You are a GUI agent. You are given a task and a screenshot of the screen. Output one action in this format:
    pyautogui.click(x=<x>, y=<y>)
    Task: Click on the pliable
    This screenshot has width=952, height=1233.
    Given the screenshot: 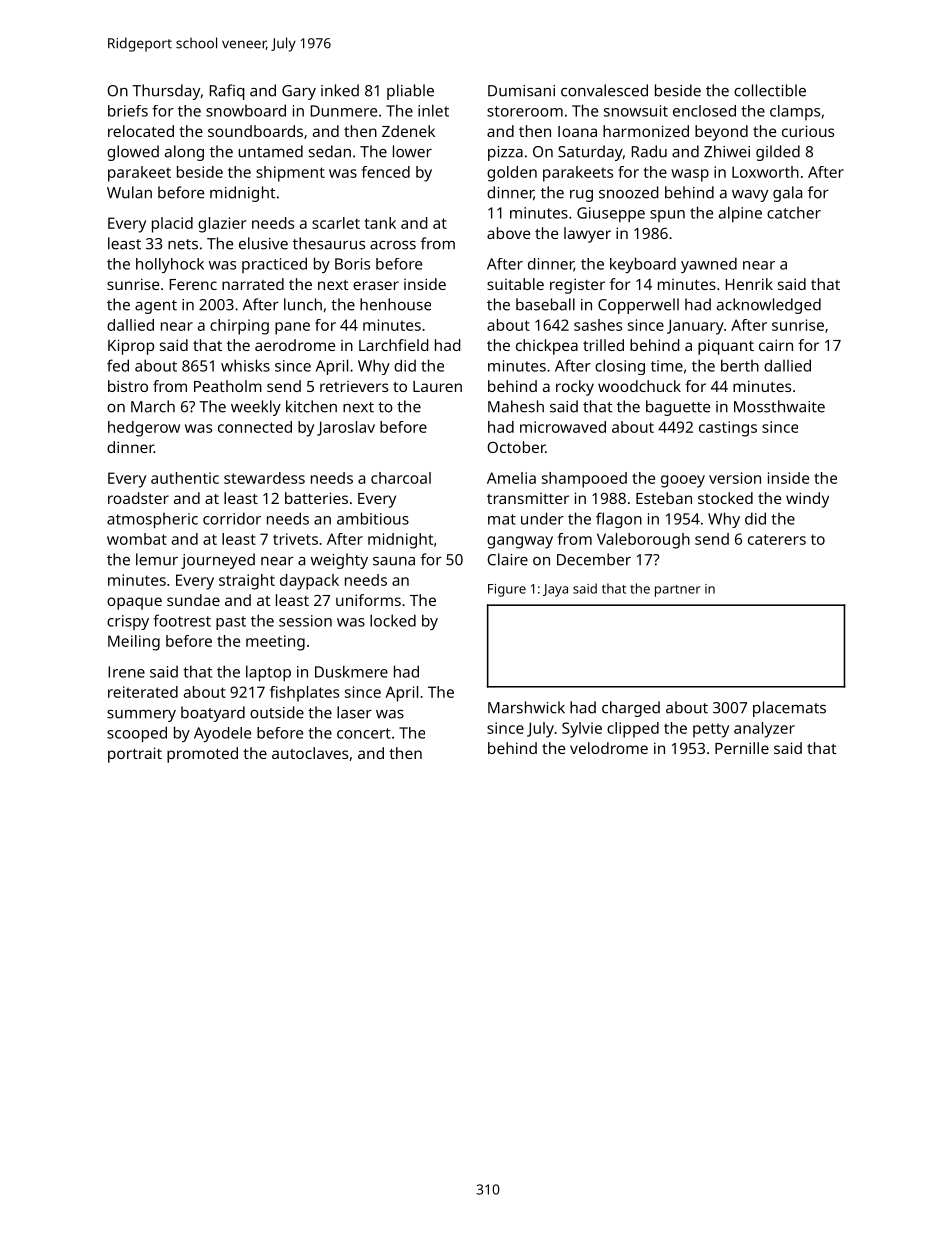 What is the action you would take?
    pyautogui.click(x=410, y=92)
